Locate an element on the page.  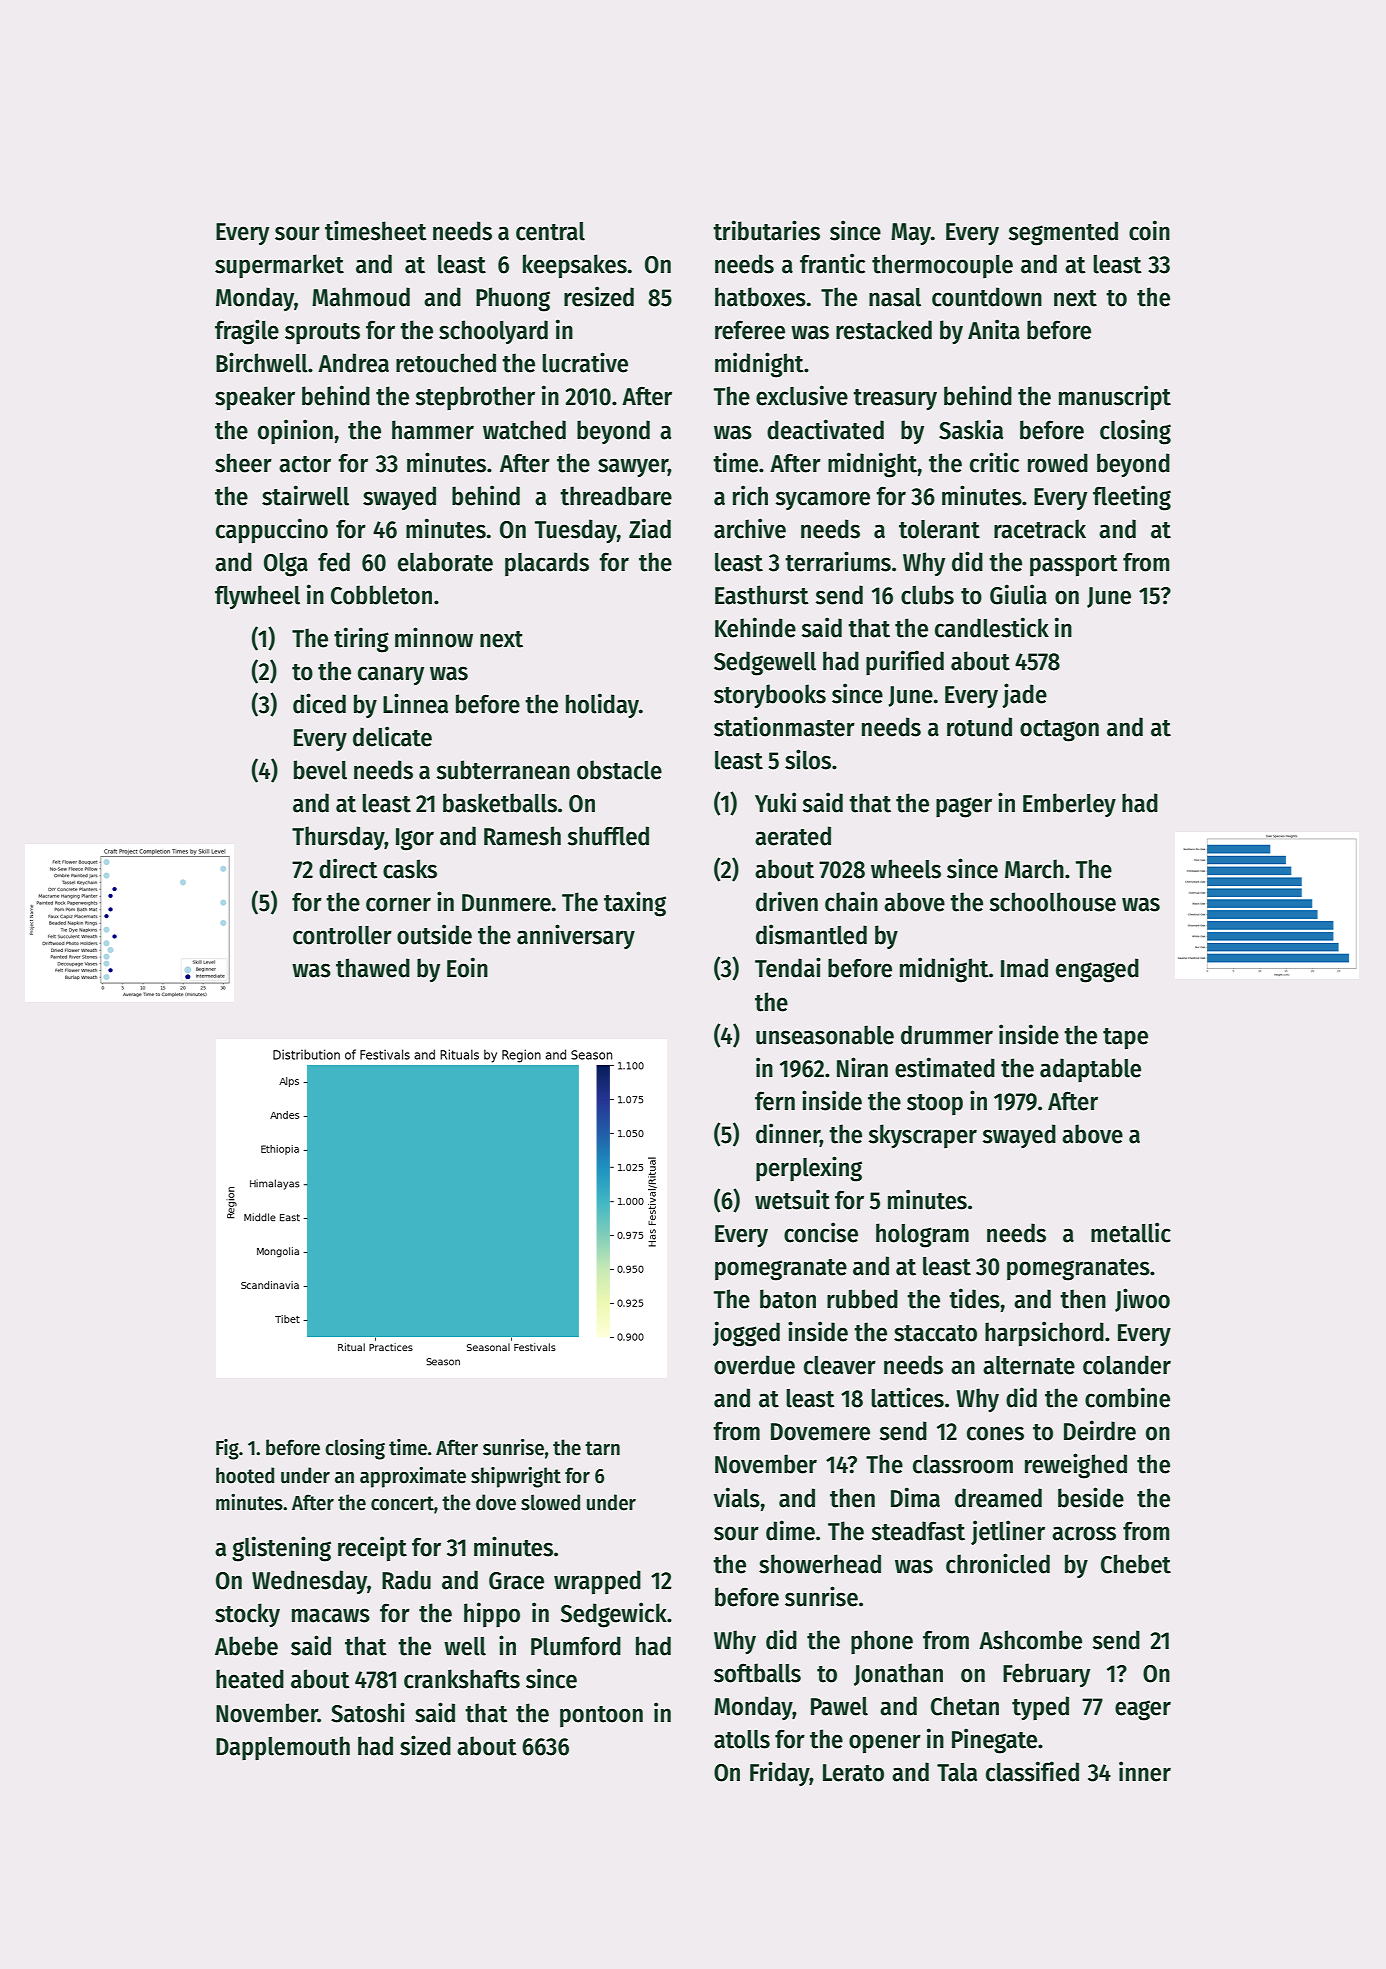
referee is located at coordinates (750, 330).
